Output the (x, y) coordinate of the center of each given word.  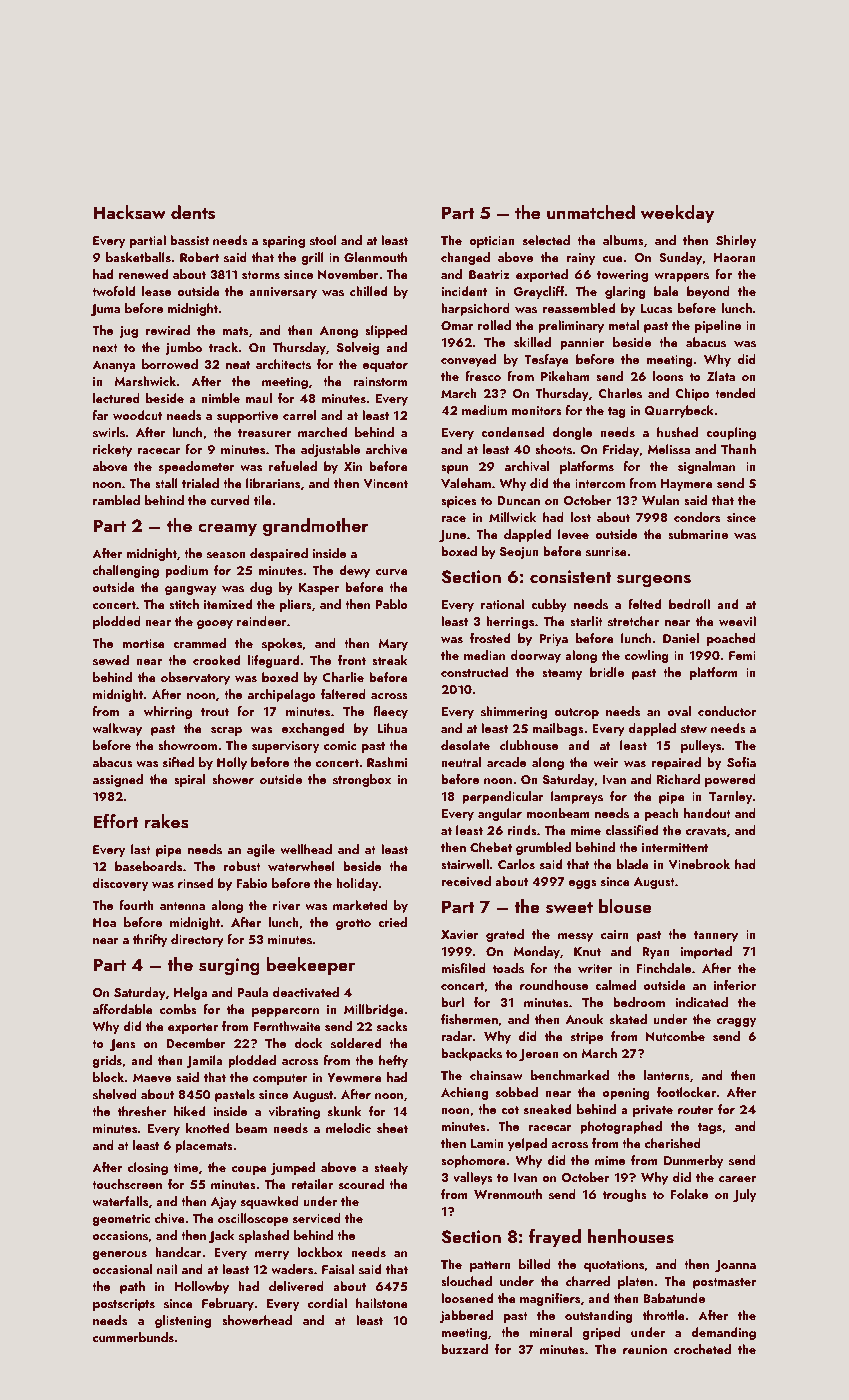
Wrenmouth (508, 1194)
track (223, 347)
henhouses (631, 1236)
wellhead (306, 849)
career (737, 1179)
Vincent (385, 483)
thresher (142, 1111)
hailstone (382, 1303)
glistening (183, 1321)
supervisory (285, 747)
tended (735, 393)
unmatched (591, 212)
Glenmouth (375, 257)
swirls (109, 432)
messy (575, 937)
